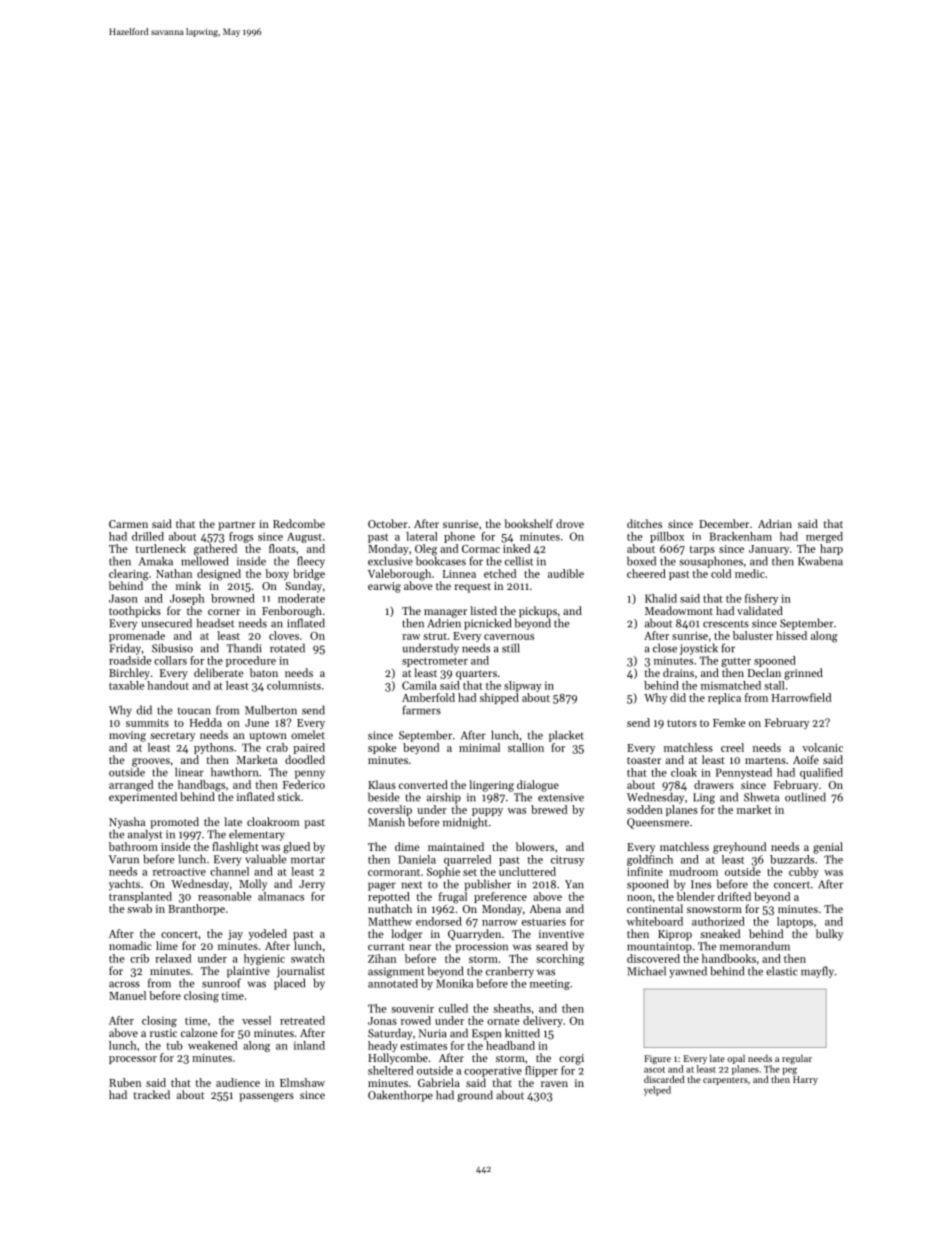  I want to click on passengers, so click(266, 1097).
